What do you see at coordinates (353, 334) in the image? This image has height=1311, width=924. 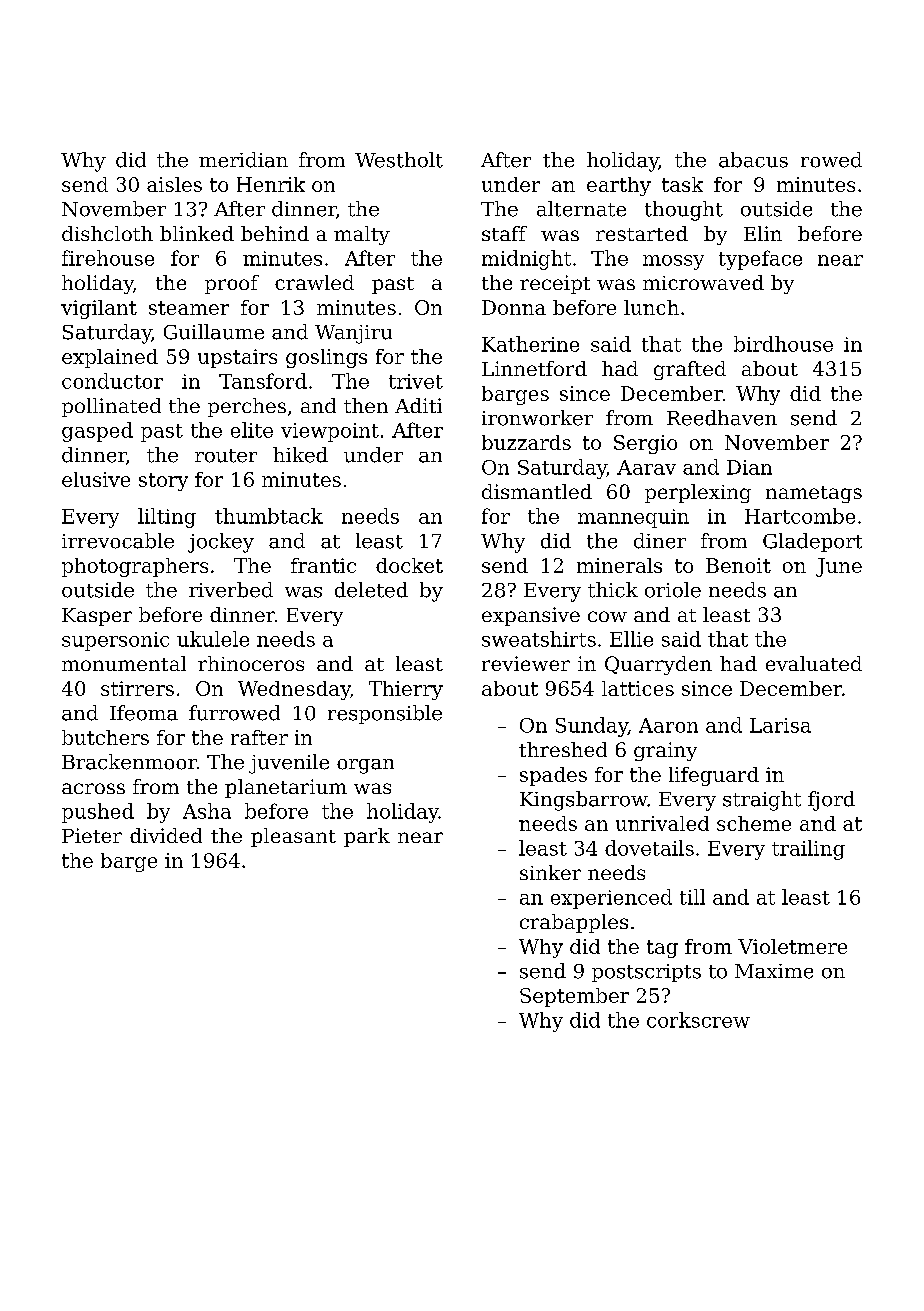 I see `Wanjiru` at bounding box center [353, 334].
